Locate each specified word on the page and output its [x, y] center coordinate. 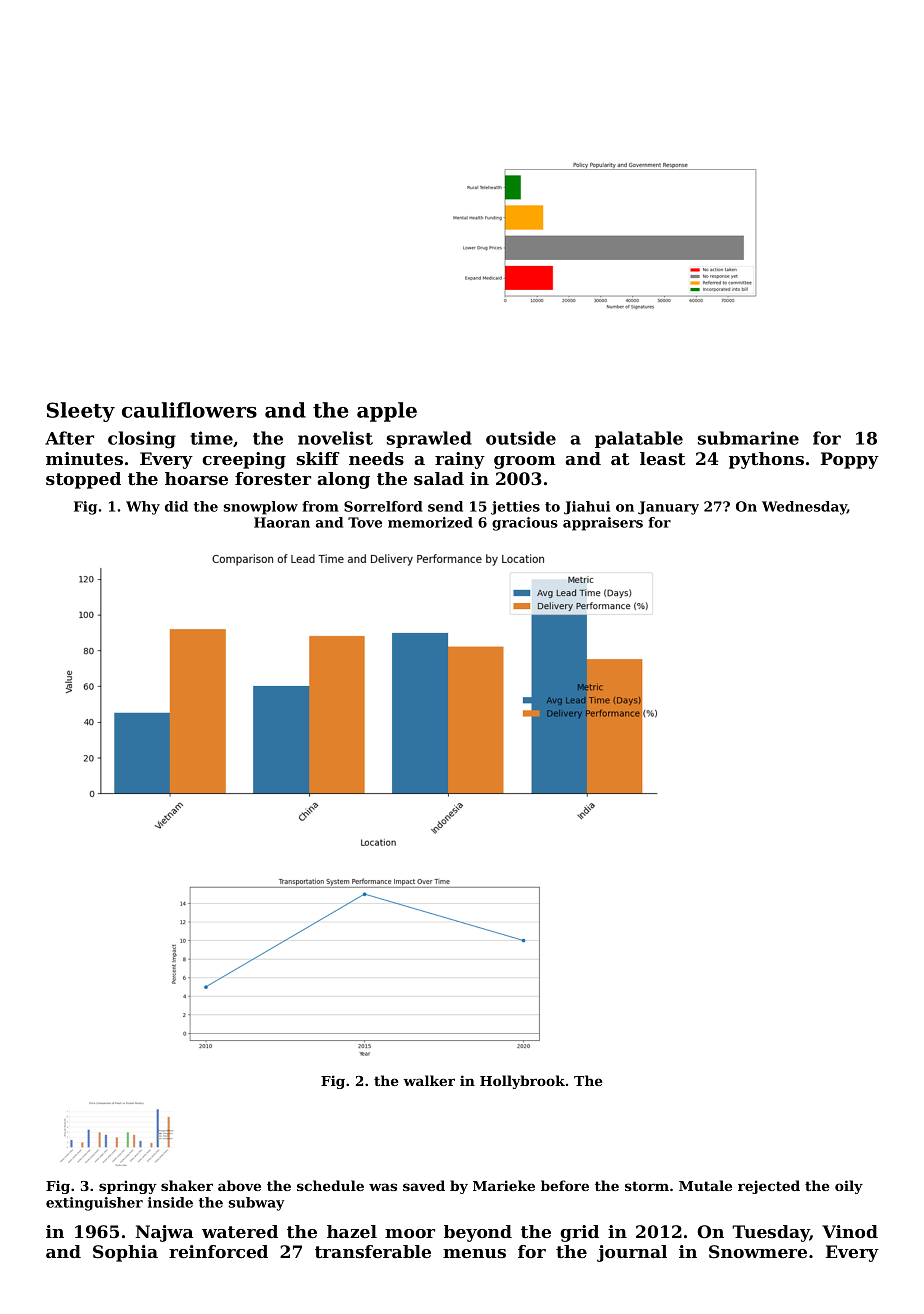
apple [387, 412]
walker [429, 1080]
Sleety [81, 412]
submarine [748, 438]
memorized [430, 522]
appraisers [603, 524]
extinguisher [94, 1204]
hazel [352, 1231]
